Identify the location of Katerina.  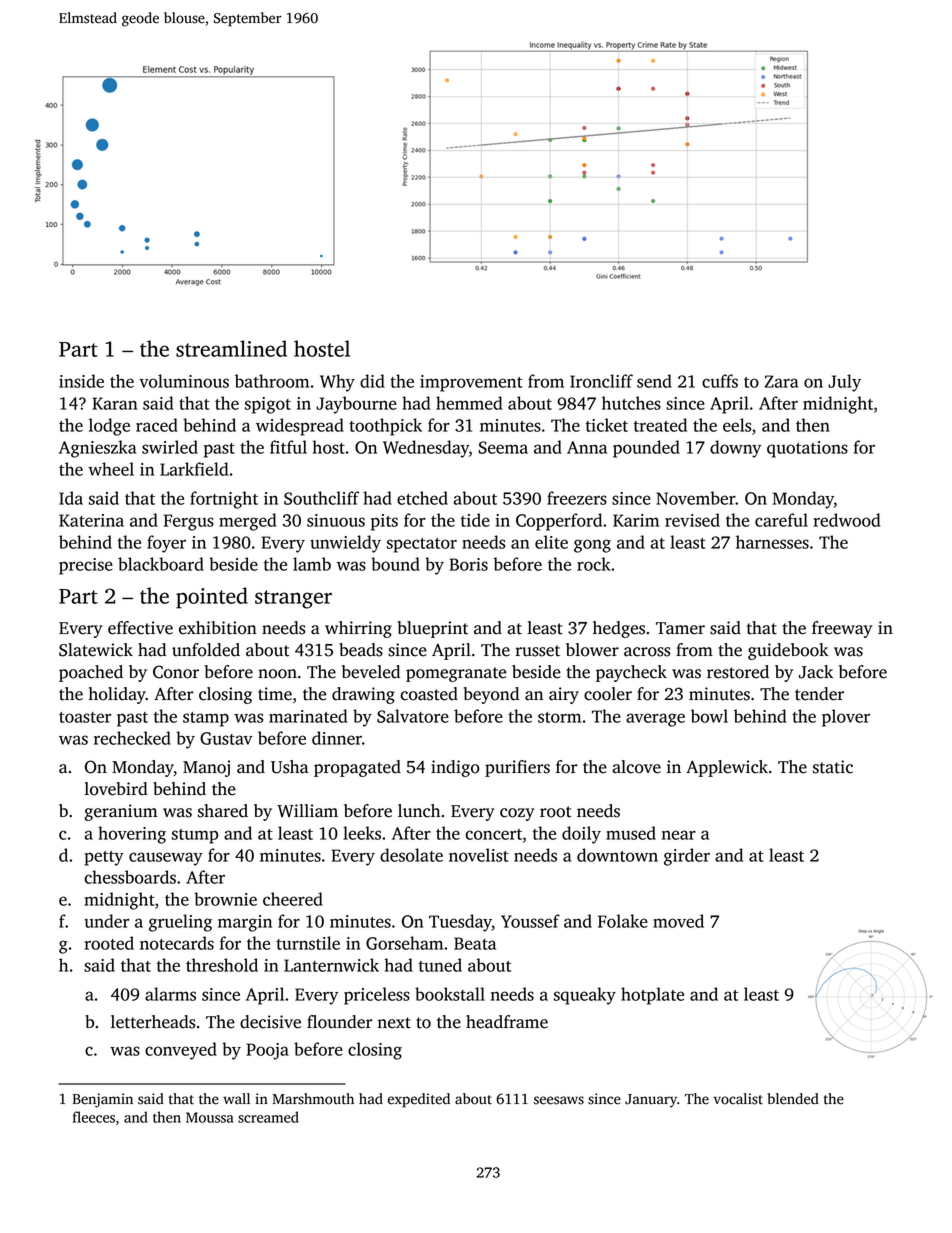
(91, 520).
